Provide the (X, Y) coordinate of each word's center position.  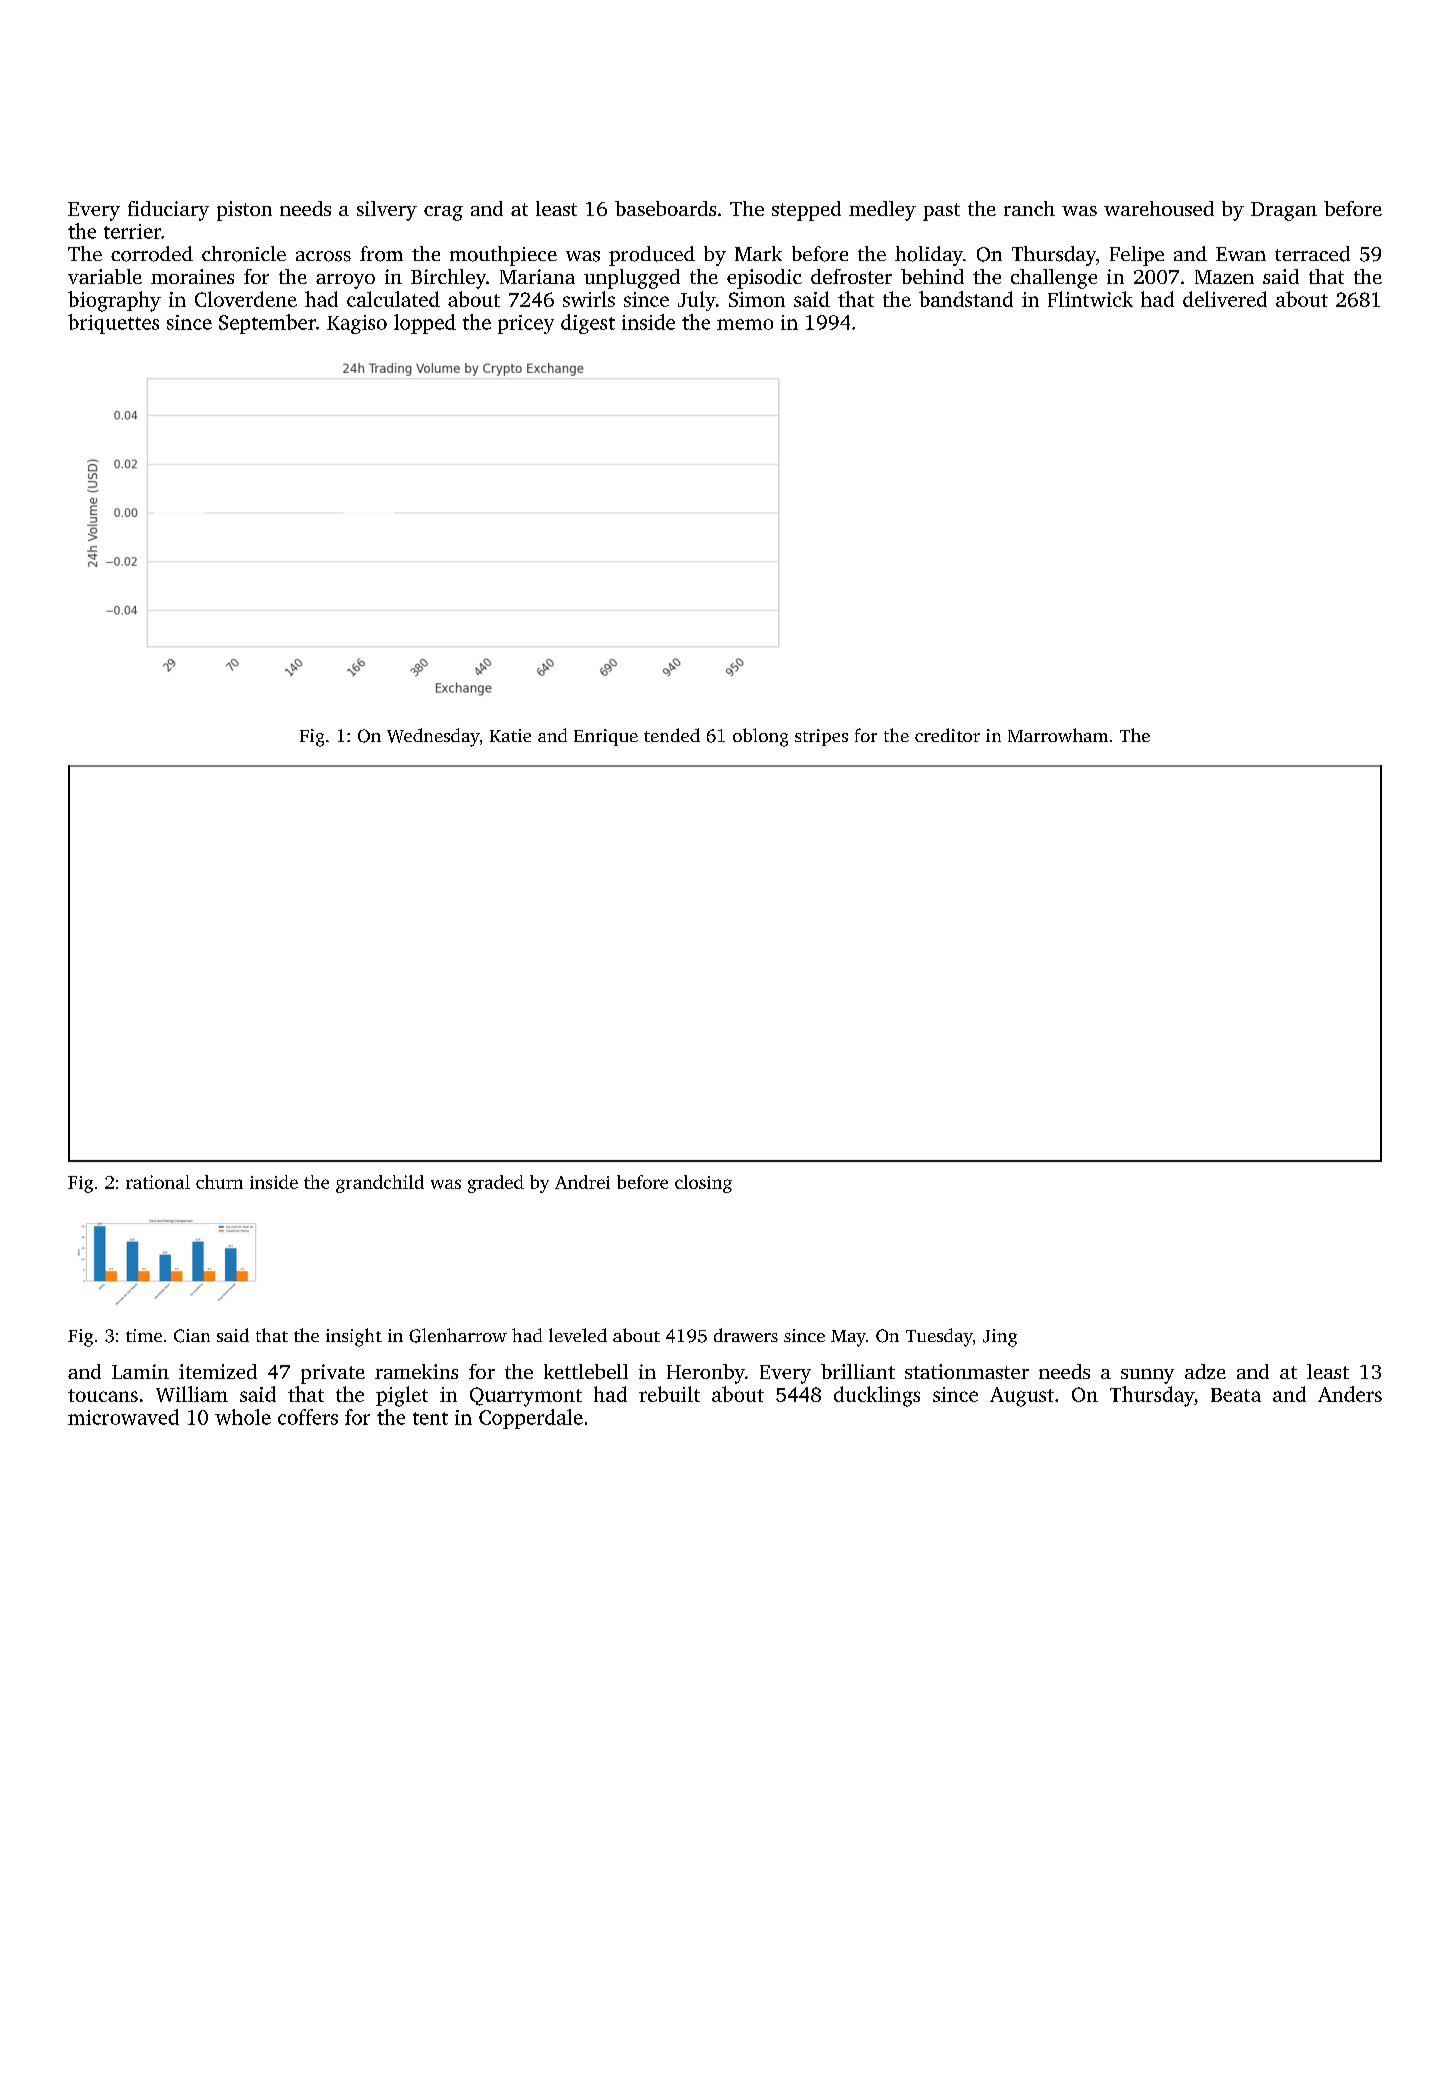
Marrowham (1058, 735)
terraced (1312, 254)
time (144, 1335)
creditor (947, 735)
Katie (510, 735)
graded (496, 1184)
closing (703, 1184)
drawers (746, 1335)
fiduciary (168, 211)
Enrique (606, 737)
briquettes (113, 324)
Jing (1000, 1338)
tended (672, 735)
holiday (929, 256)
